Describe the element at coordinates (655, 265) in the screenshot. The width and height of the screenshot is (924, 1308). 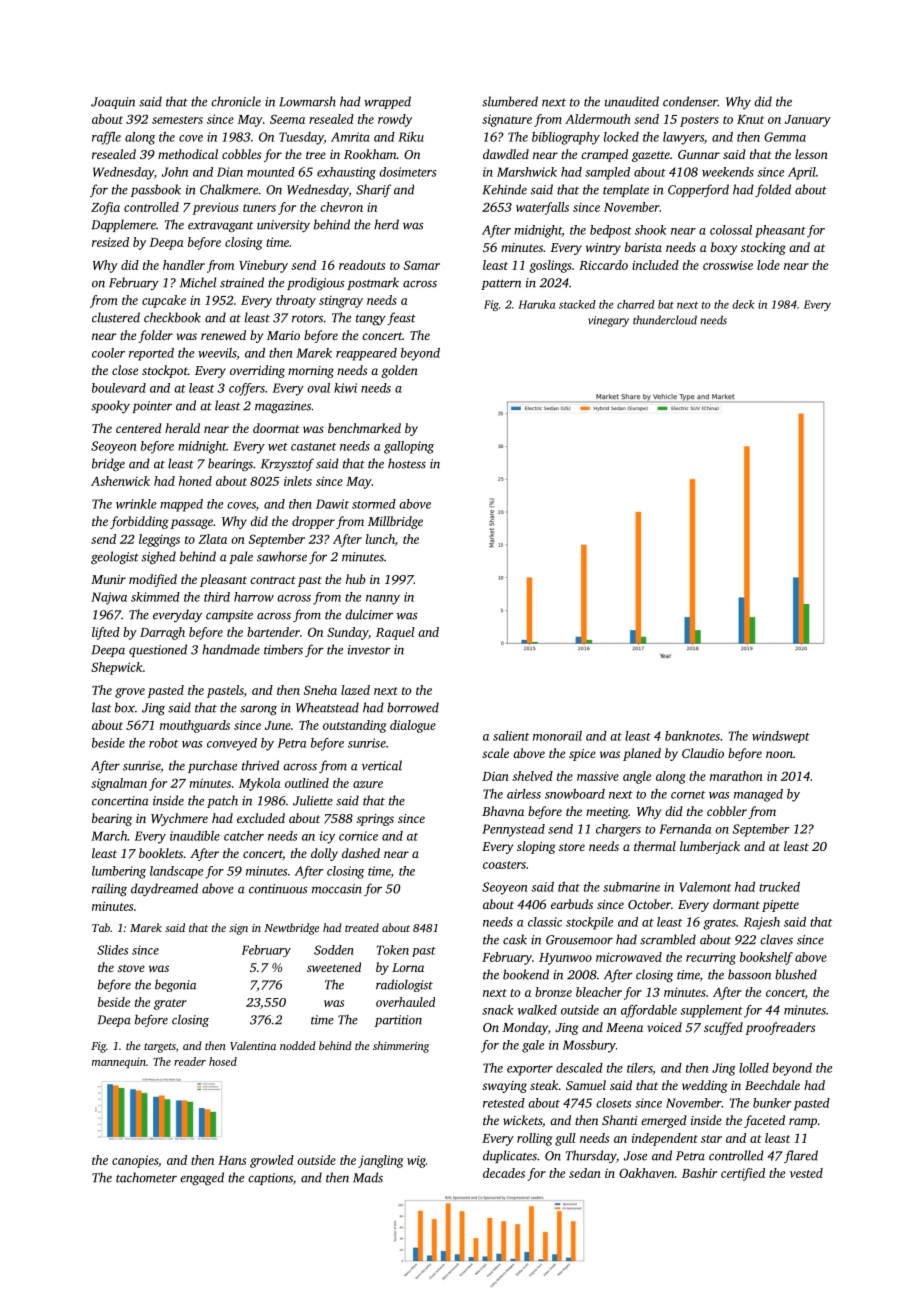
I see `included` at that location.
